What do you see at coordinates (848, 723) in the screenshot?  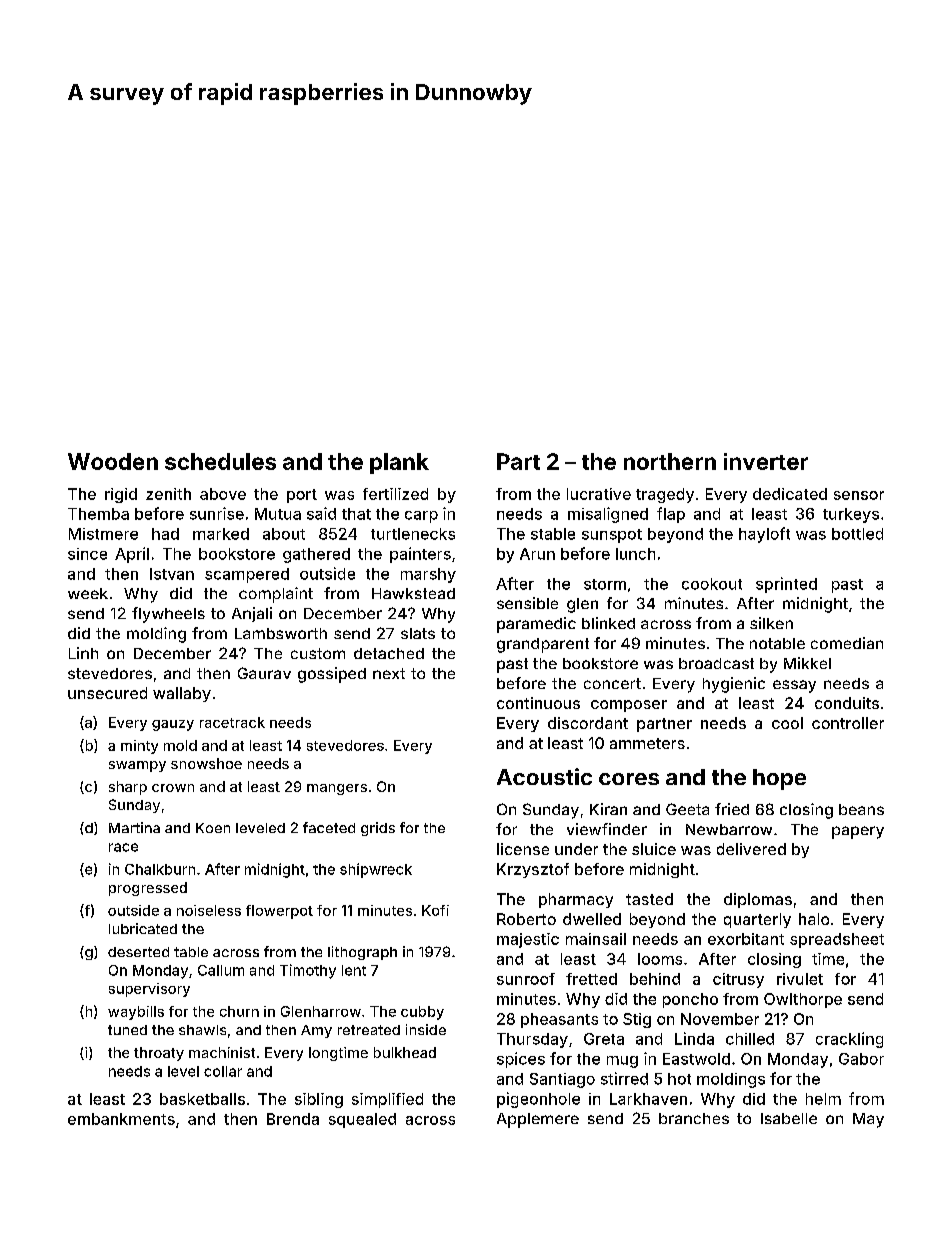 I see `controller` at bounding box center [848, 723].
